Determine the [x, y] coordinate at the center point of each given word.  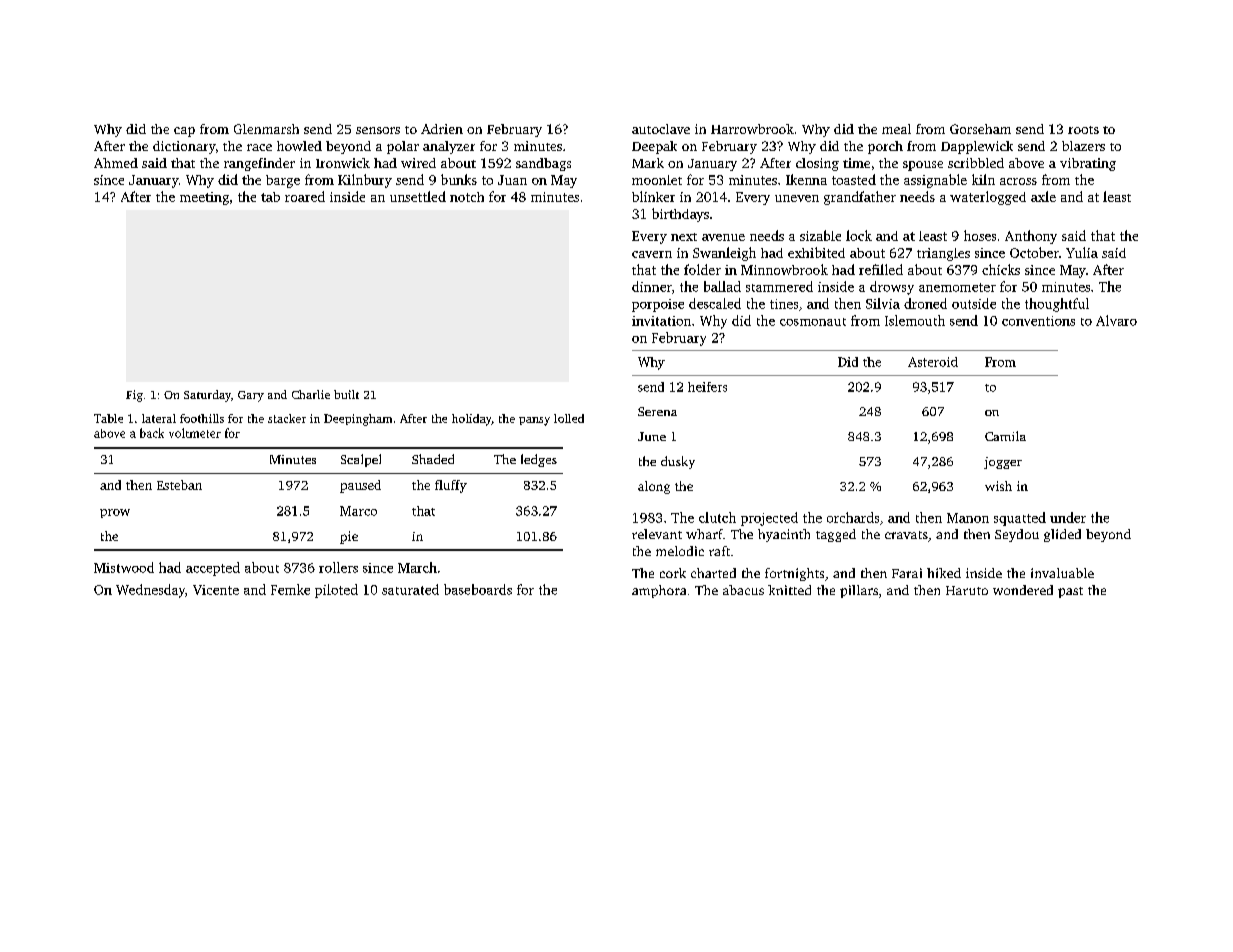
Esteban [179, 485]
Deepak [654, 147]
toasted [854, 179]
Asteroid [933, 362]
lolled [569, 418]
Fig [134, 396]
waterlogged [988, 198]
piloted [336, 591]
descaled [715, 303]
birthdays [680, 215]
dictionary [184, 147]
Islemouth [915, 320]
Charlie [311, 394]
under [1068, 517]
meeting [204, 198]
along [654, 487]
